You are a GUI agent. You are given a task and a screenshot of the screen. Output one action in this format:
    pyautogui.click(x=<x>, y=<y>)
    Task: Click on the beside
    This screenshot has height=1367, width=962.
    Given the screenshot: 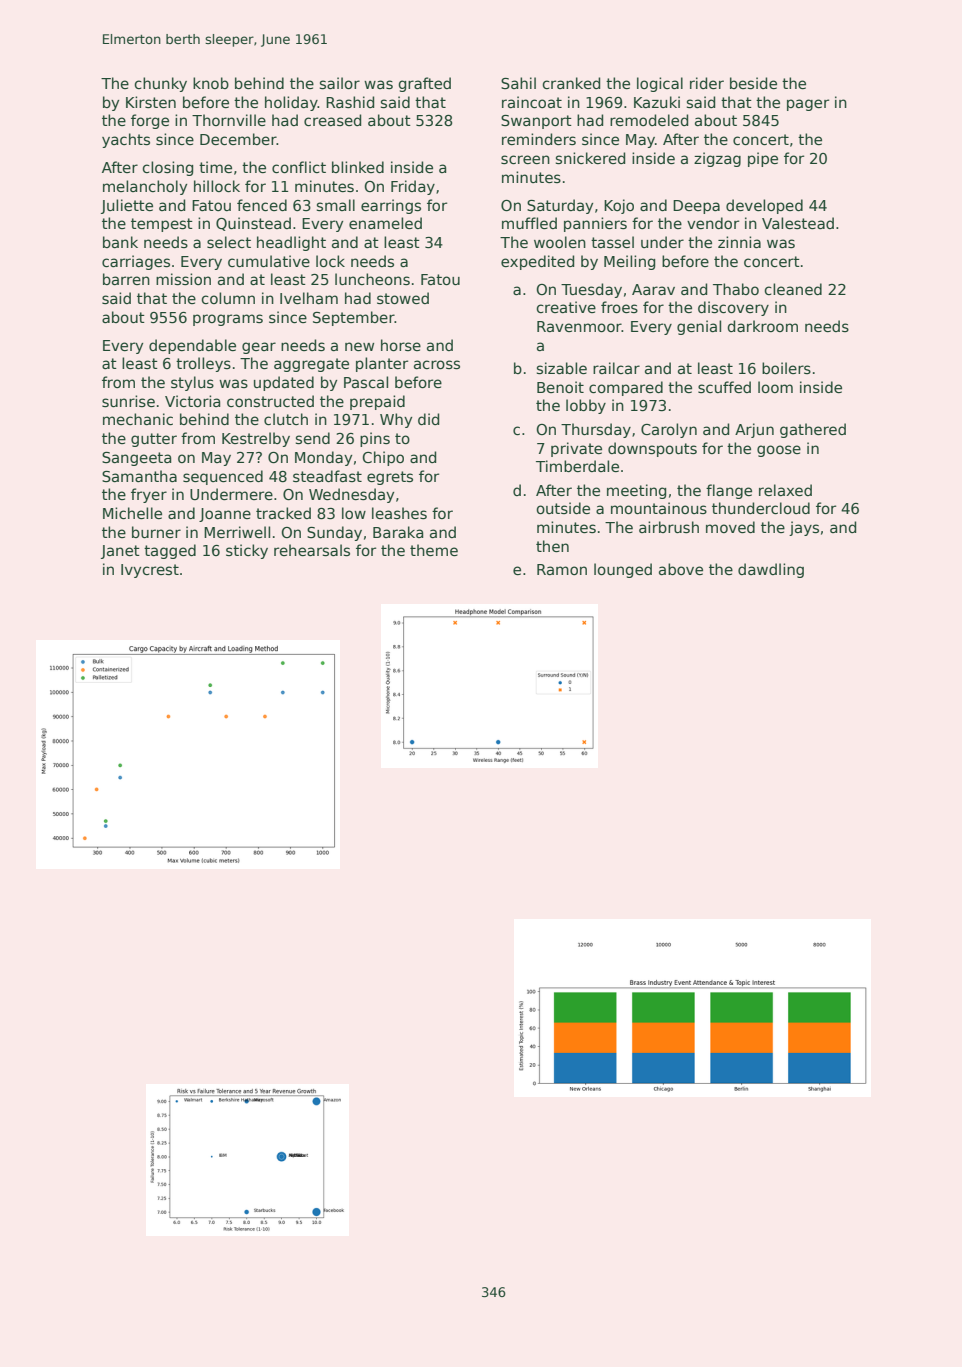 What is the action you would take?
    pyautogui.click(x=753, y=83)
